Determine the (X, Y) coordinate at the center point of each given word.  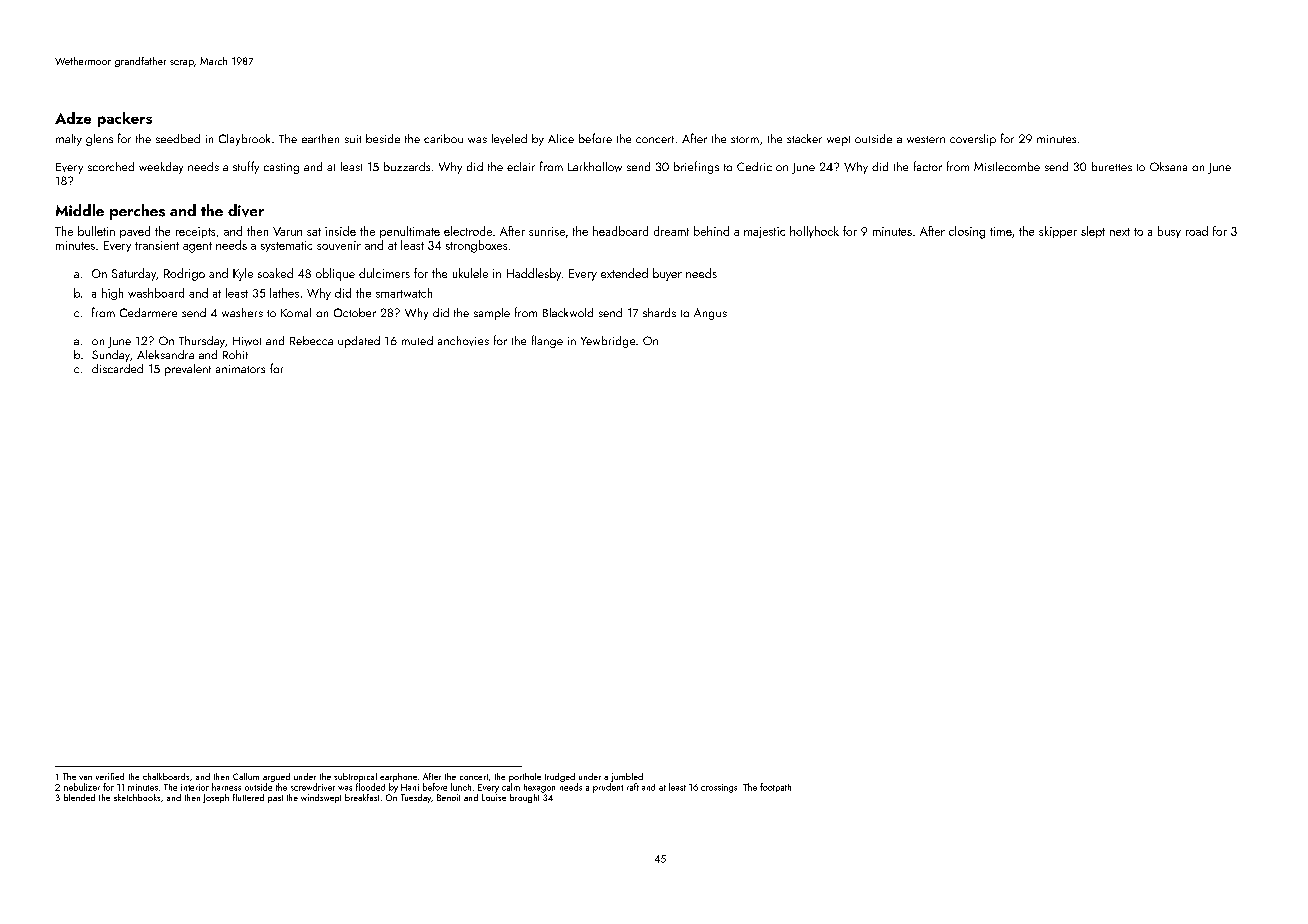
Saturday (134, 274)
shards (659, 312)
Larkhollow (595, 167)
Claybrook (244, 140)
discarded (117, 368)
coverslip (973, 140)
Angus (710, 314)
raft (633, 787)
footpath (775, 787)
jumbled (627, 777)
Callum (246, 776)
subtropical (355, 777)
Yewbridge (608, 342)
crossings (719, 788)
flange (547, 341)
